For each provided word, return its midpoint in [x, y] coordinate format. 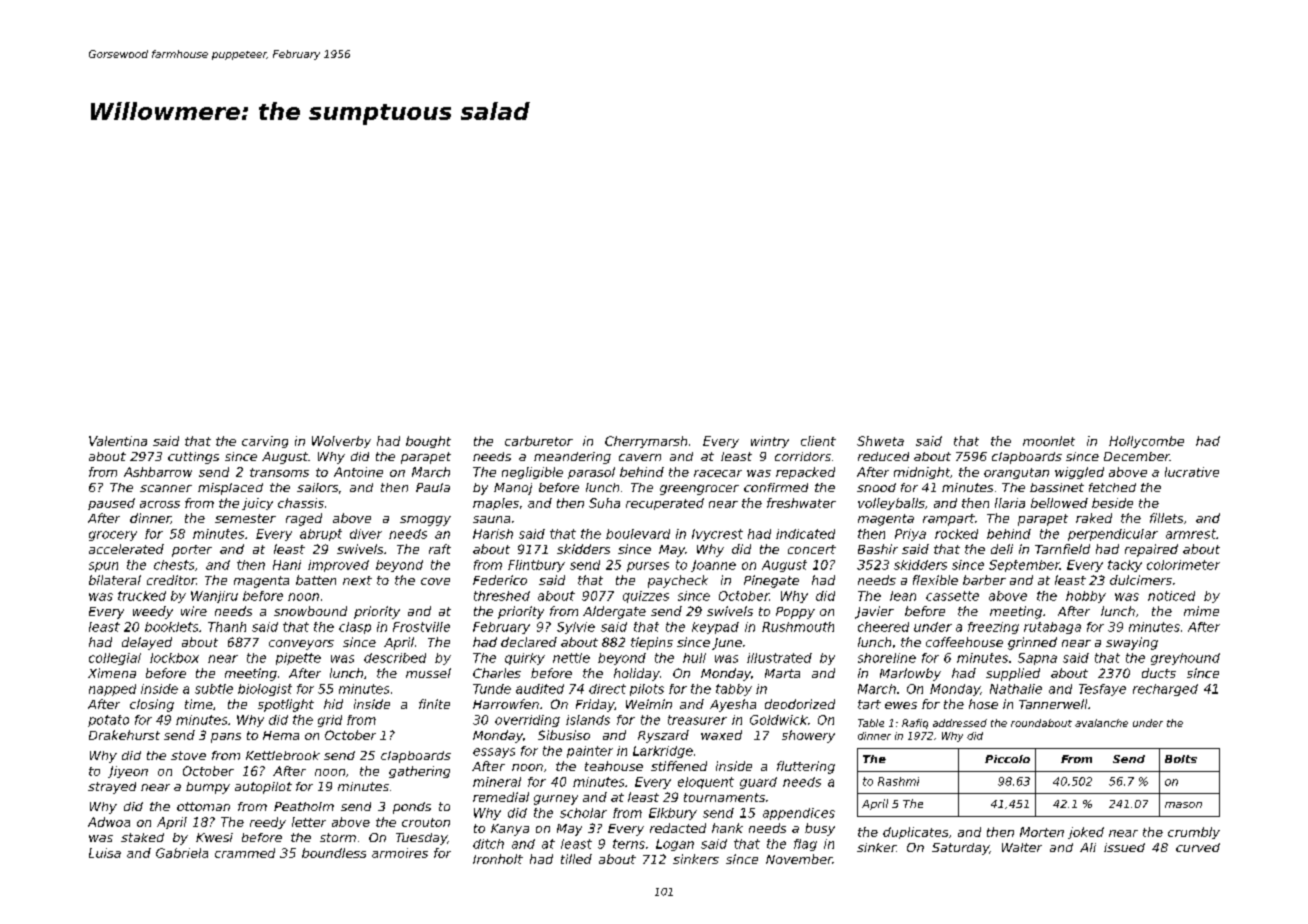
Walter [1022, 847]
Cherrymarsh [646, 442]
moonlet [1049, 441]
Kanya [510, 830]
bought [428, 442]
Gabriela [182, 853]
